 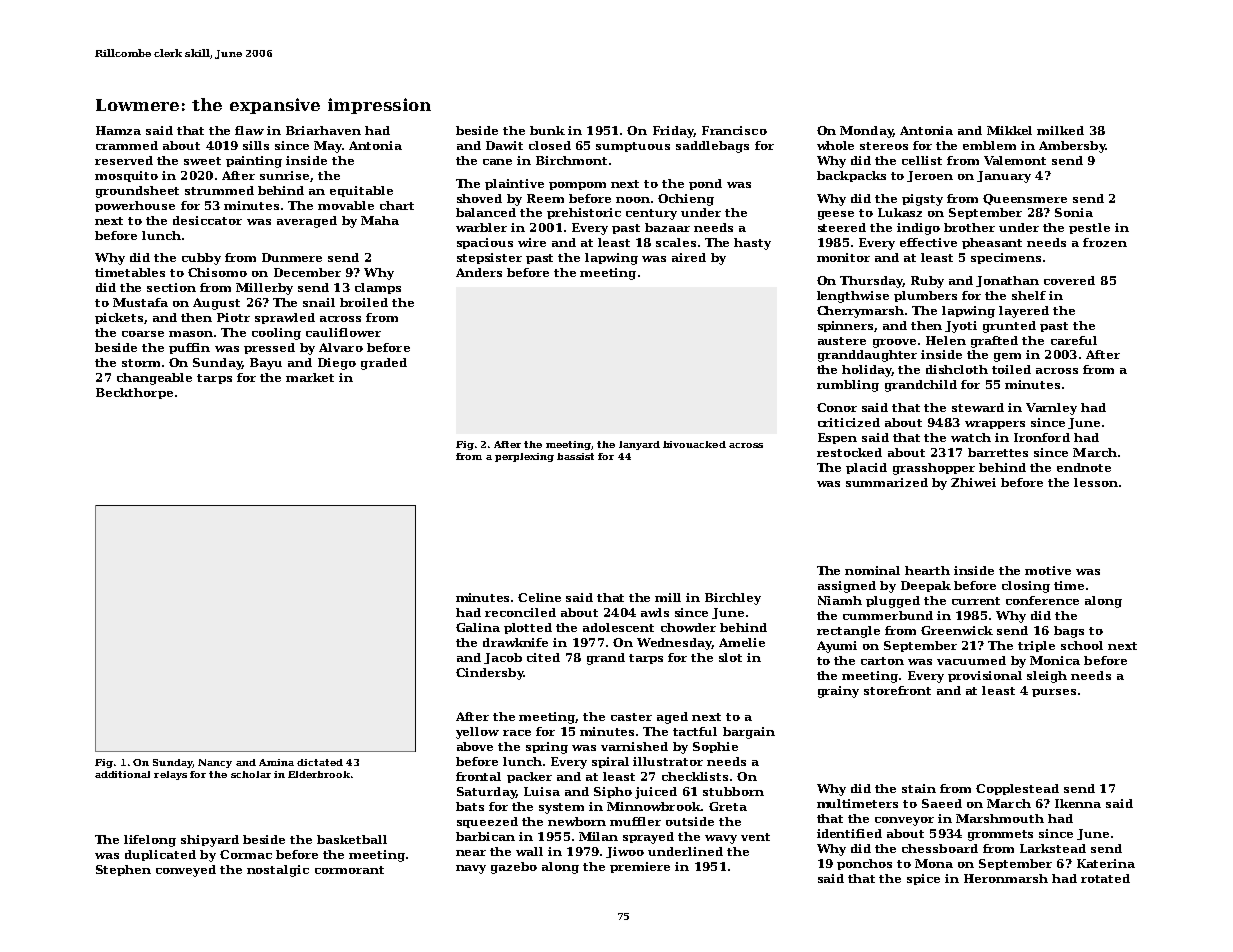 What do you see at coordinates (478, 627) in the document?
I see `Galina` at bounding box center [478, 627].
